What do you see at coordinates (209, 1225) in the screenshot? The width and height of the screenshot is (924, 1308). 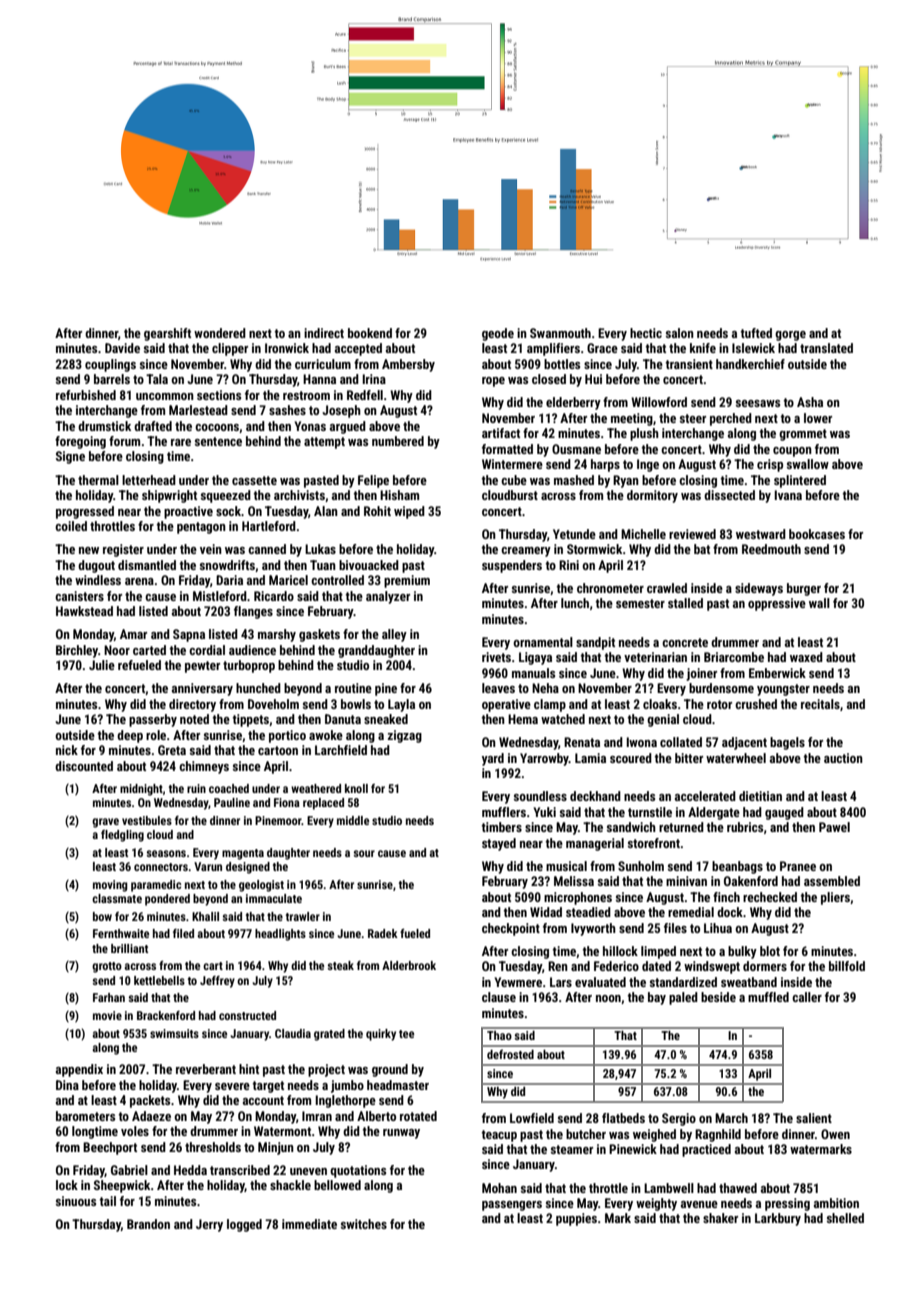 I see `Jerry` at bounding box center [209, 1225].
